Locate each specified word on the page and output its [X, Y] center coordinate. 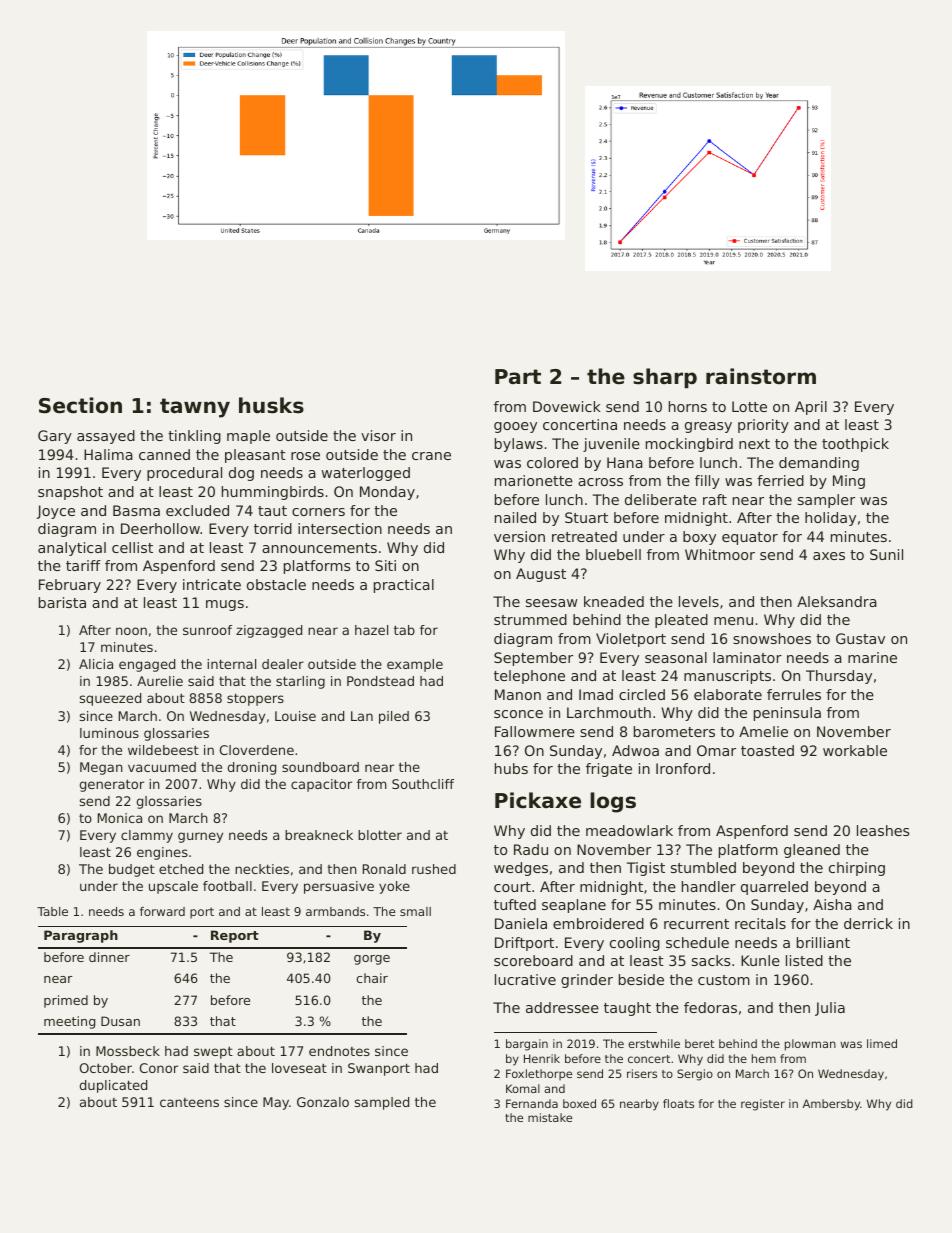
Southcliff [423, 784]
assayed [106, 437]
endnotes [339, 1051]
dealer [283, 664]
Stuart [586, 517]
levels [699, 601]
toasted [767, 750]
